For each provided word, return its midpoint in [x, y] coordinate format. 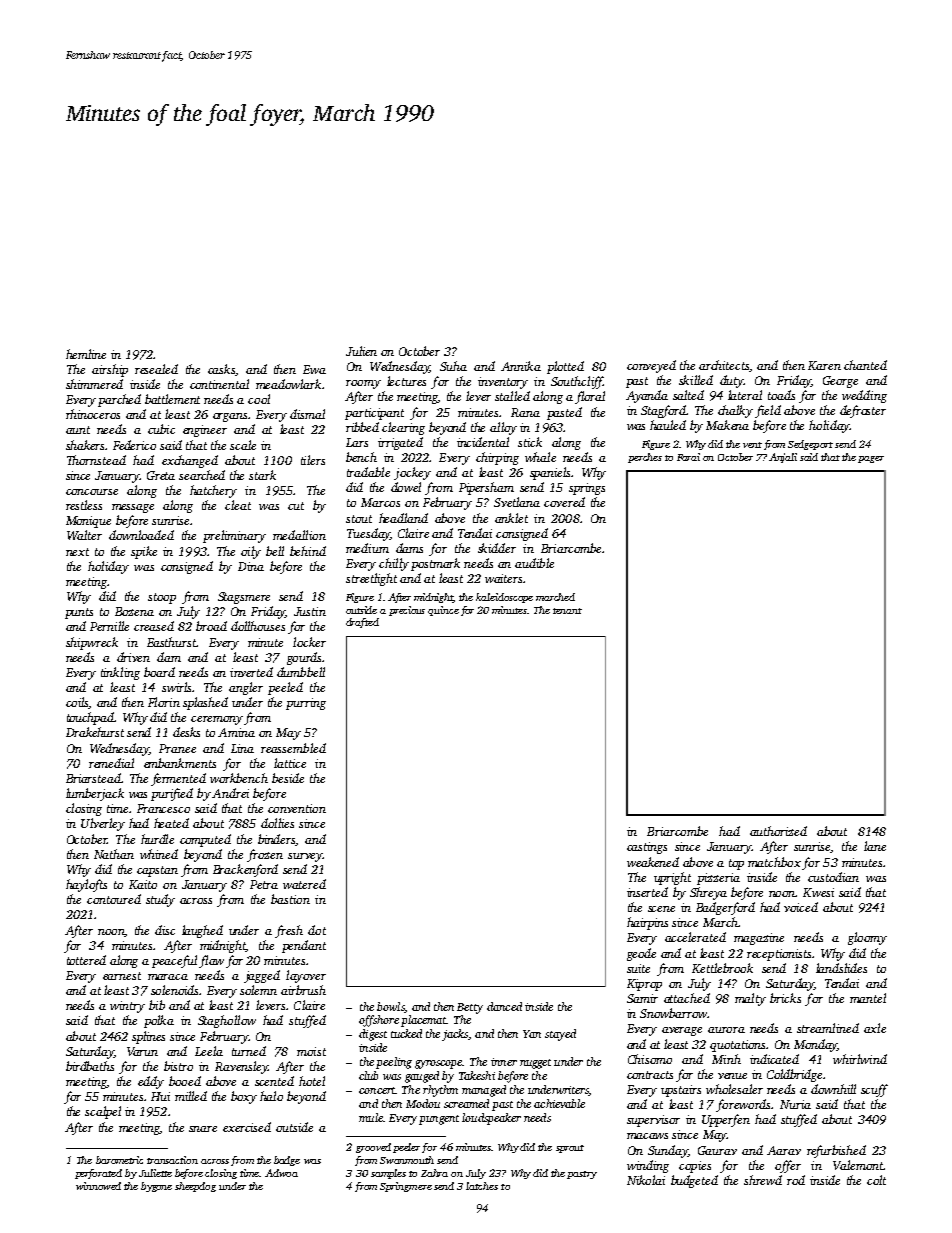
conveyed [651, 366]
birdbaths [90, 1066]
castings [647, 848]
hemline [86, 354]
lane [875, 846]
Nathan [114, 854]
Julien [361, 351]
